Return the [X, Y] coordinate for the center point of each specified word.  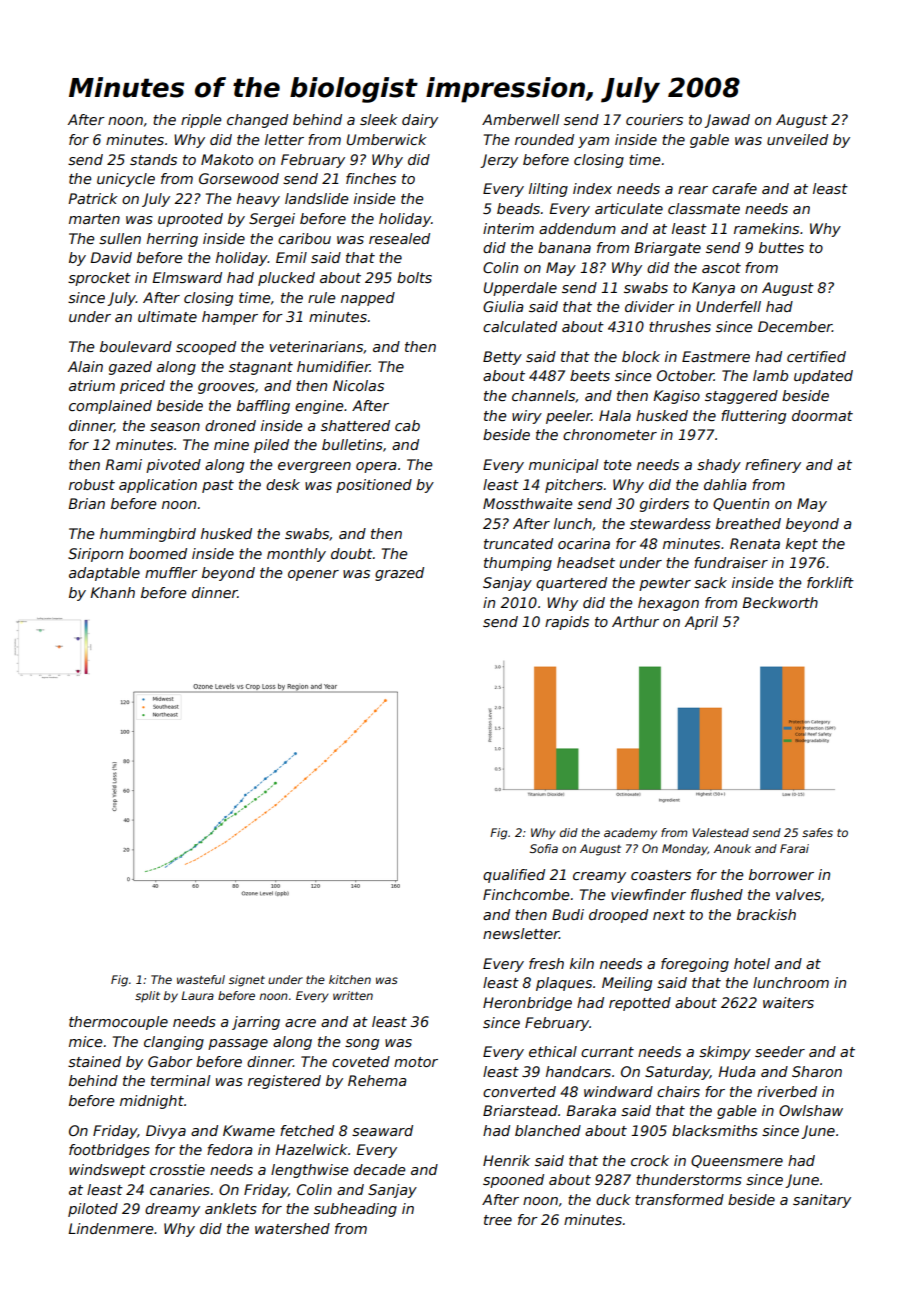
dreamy [172, 1210]
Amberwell [520, 119]
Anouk [732, 848]
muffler [171, 572]
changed [257, 121]
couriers [654, 119]
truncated [518, 543]
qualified [514, 876]
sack [710, 582]
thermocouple [118, 1023]
